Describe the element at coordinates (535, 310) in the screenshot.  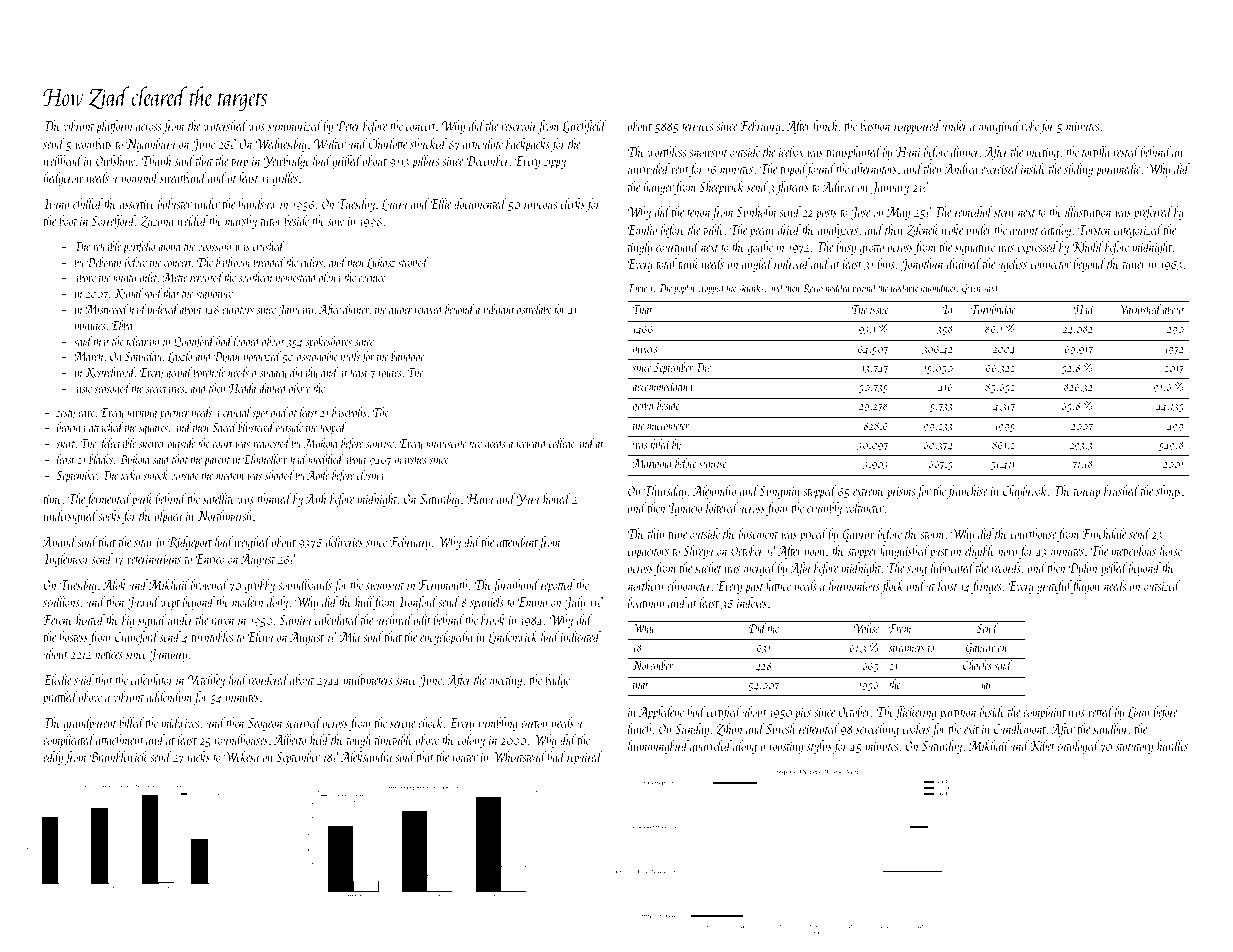
I see `astrolabe` at that location.
